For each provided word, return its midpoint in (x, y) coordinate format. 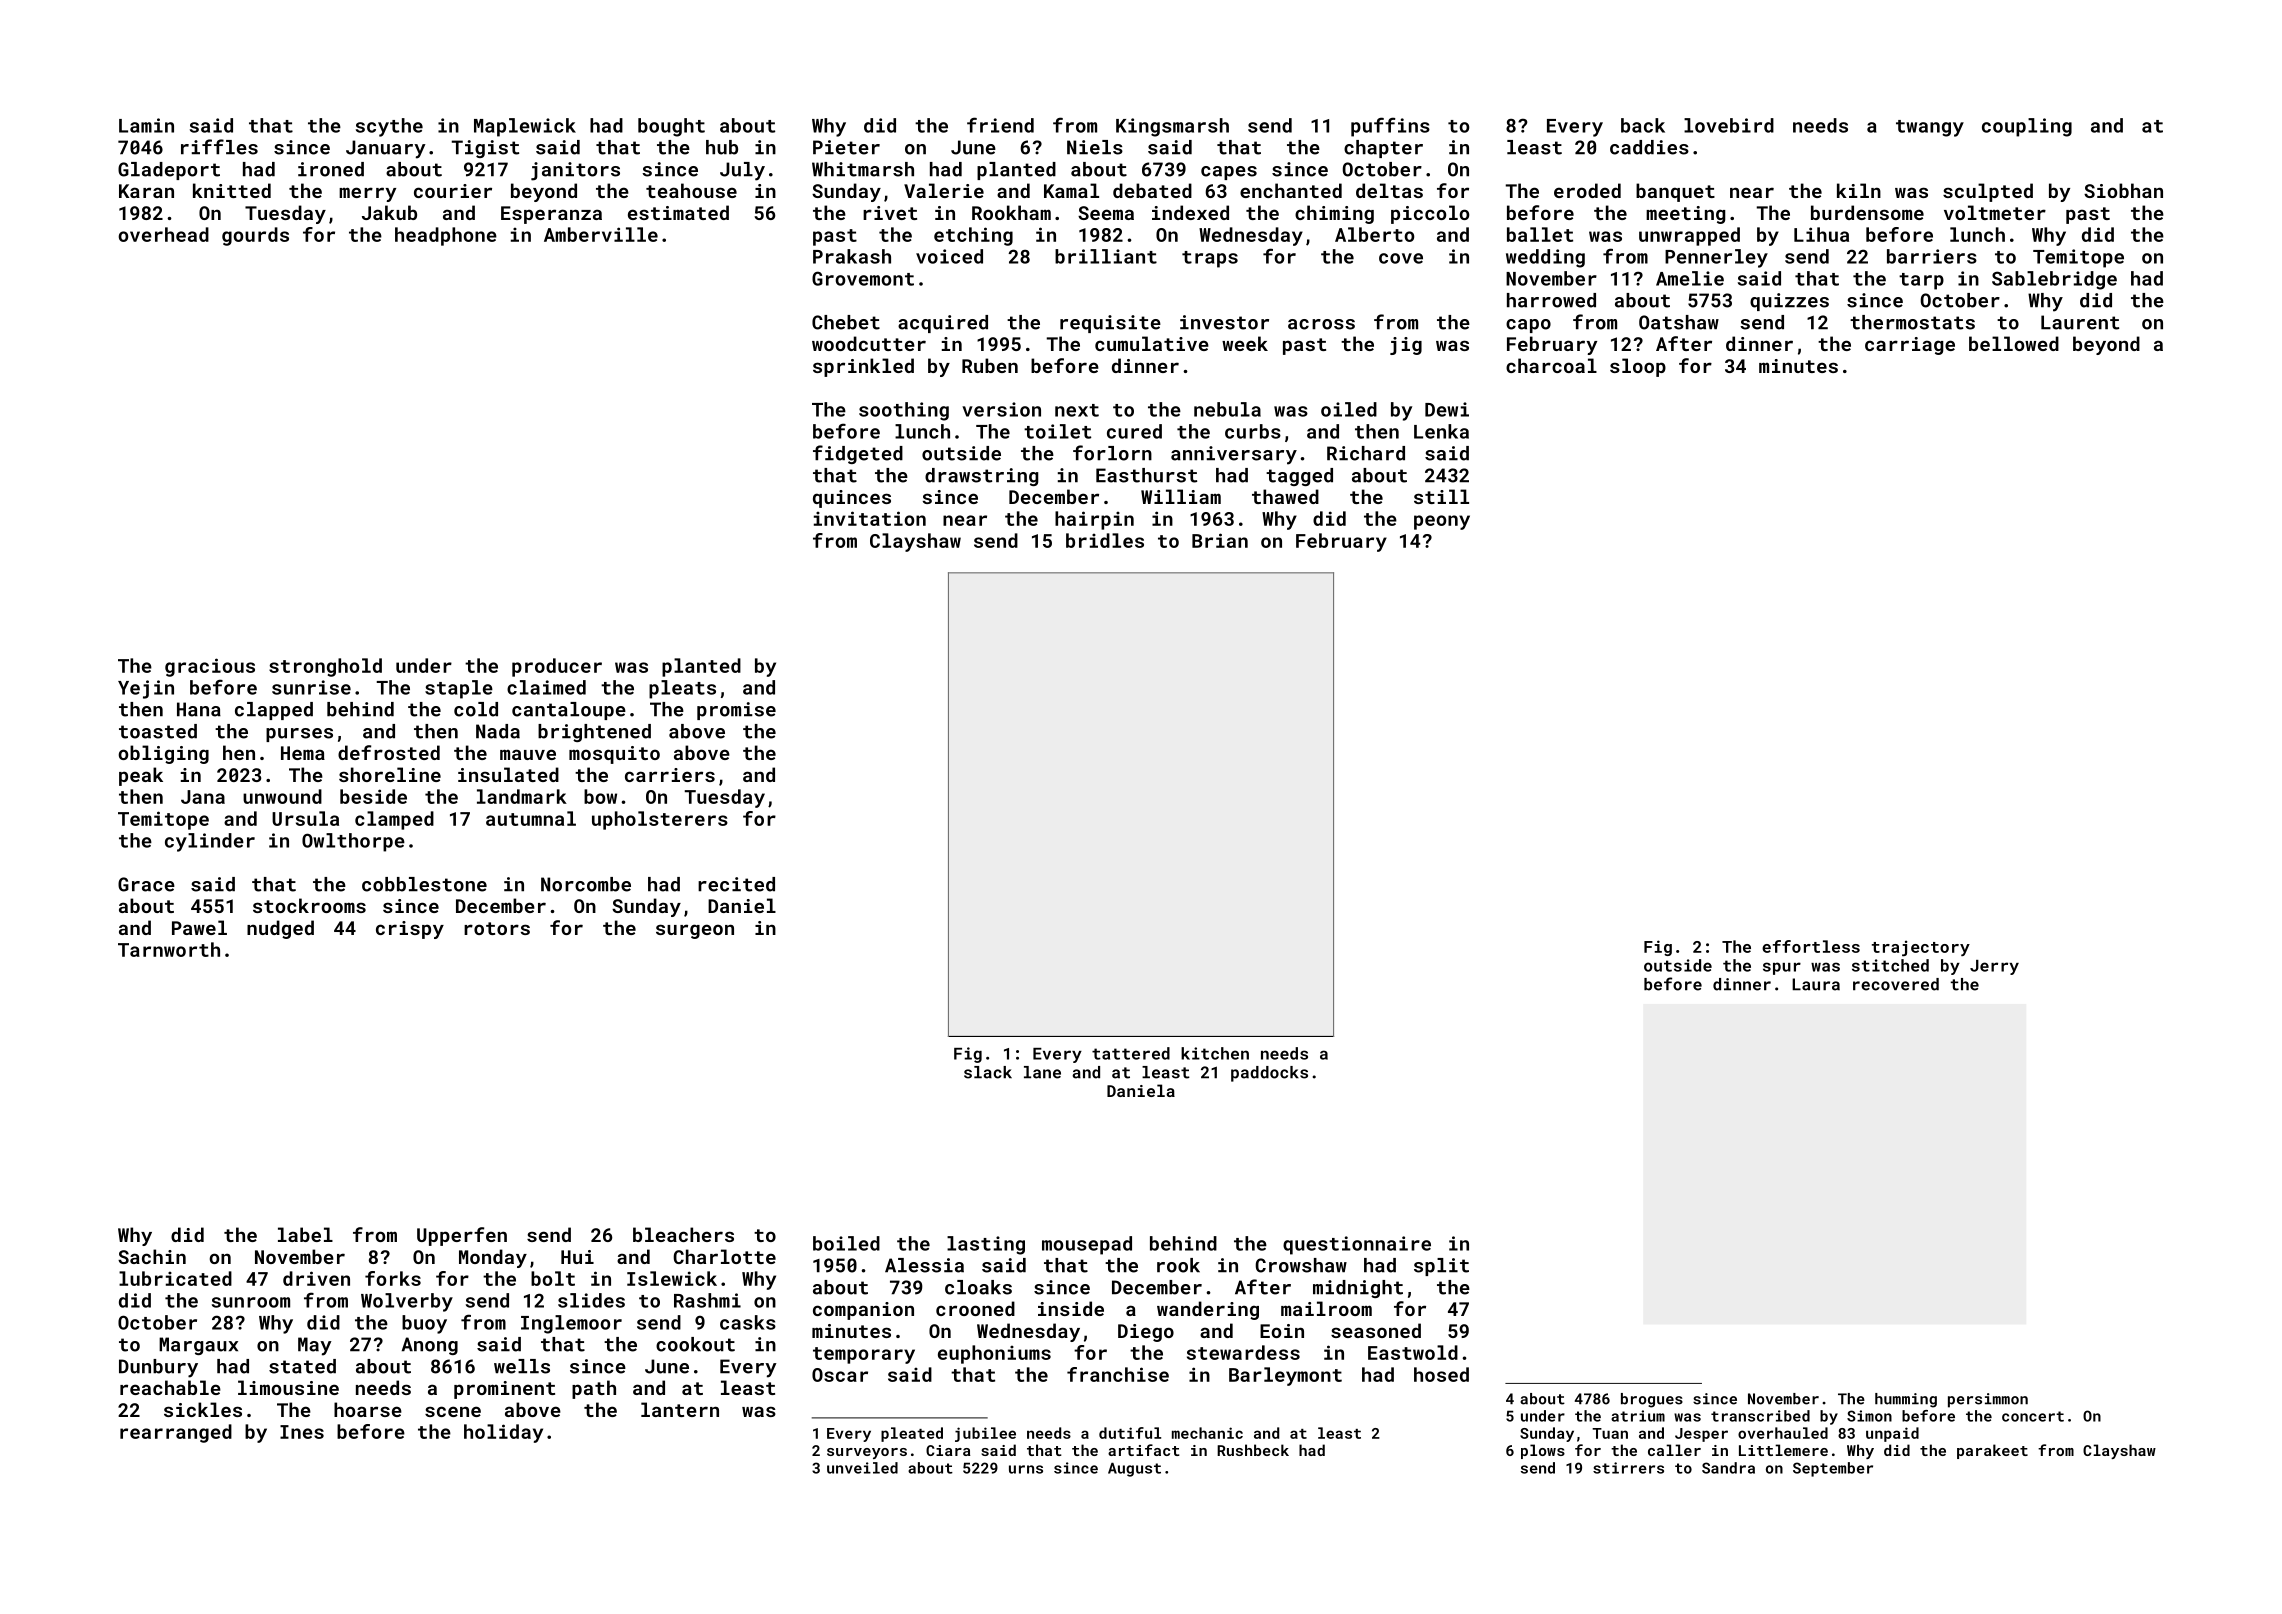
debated (1152, 190)
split (1441, 1267)
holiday (503, 1433)
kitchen (1215, 1053)
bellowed (2014, 343)
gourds (255, 236)
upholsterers (660, 820)
